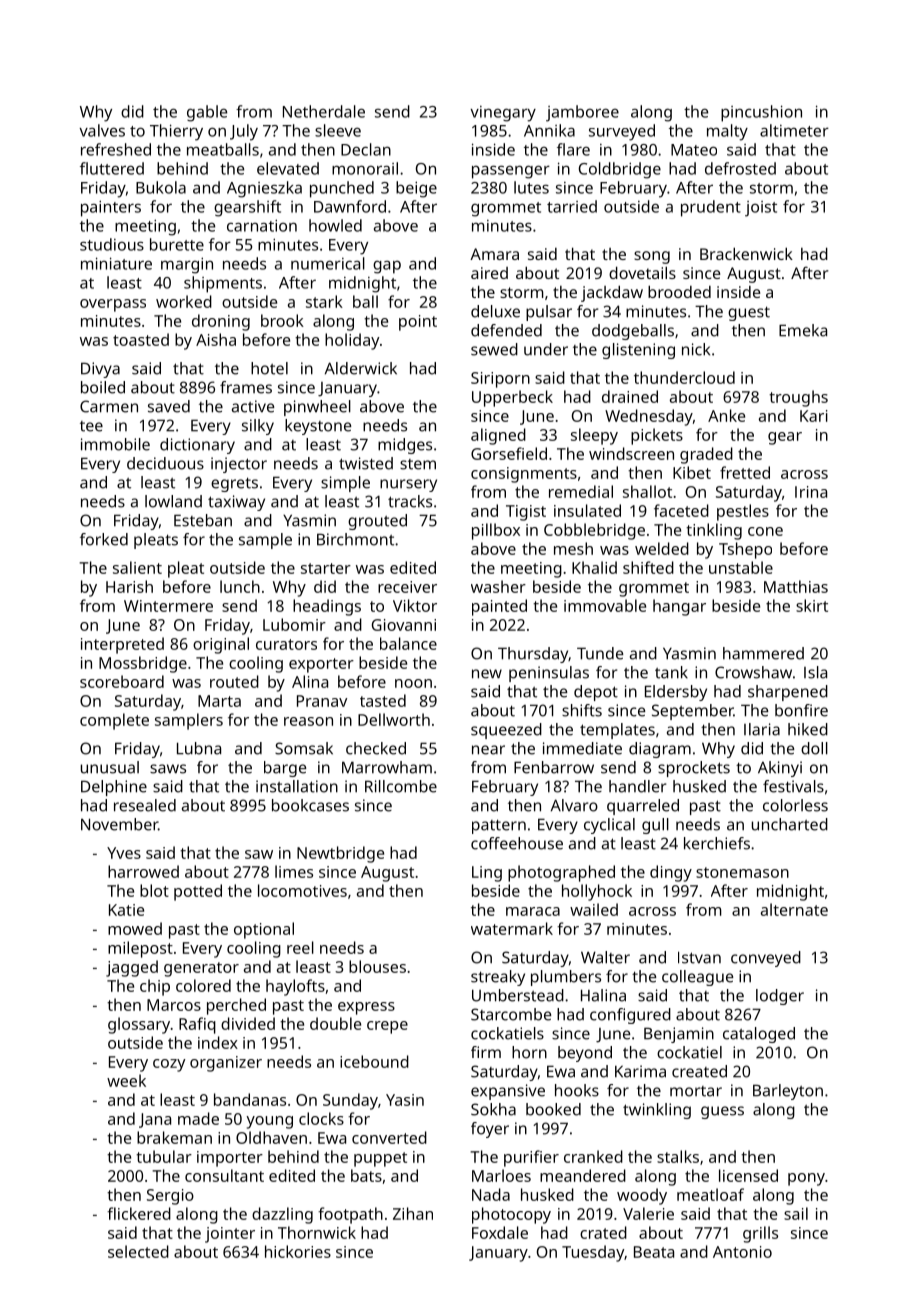  What do you see at coordinates (221, 322) in the screenshot?
I see `droning` at bounding box center [221, 322].
